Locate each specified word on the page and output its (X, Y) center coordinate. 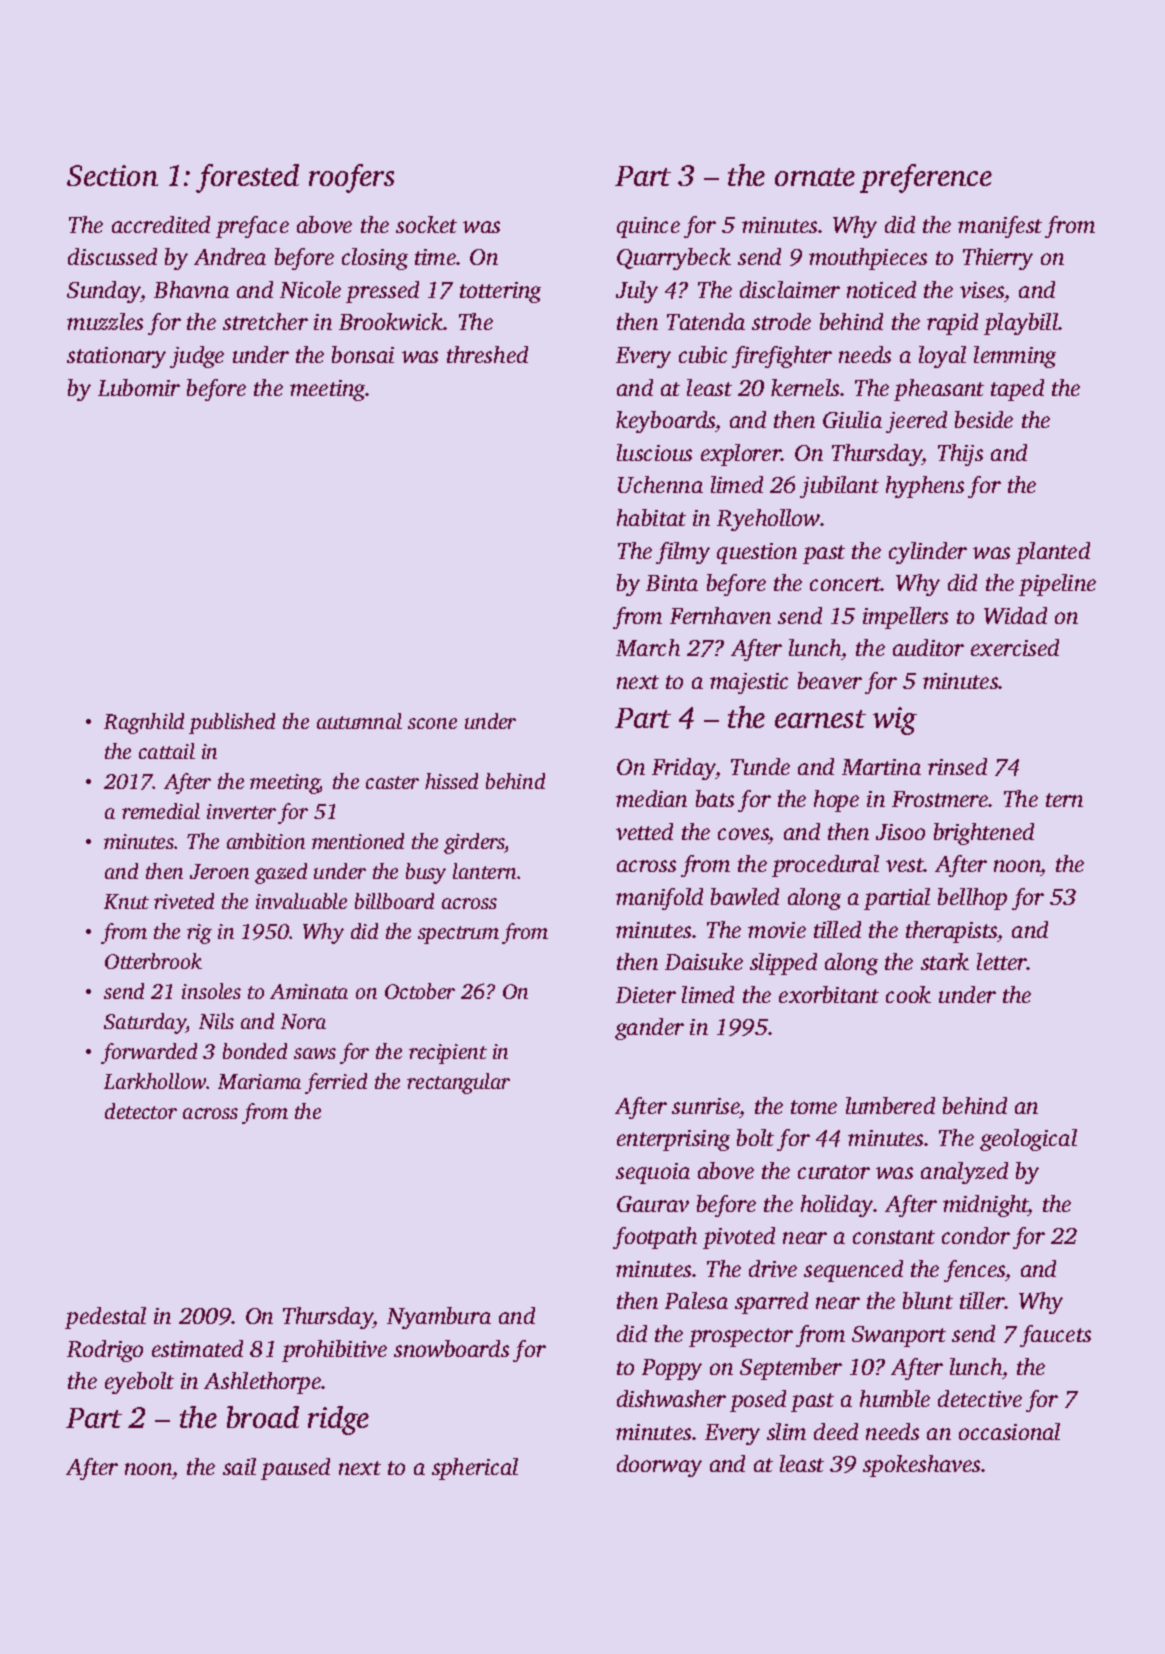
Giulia (852, 419)
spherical (475, 1469)
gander (649, 1029)
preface (252, 227)
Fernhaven (720, 615)
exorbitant (829, 994)
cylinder (928, 553)
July (637, 292)
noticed (881, 289)
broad (263, 1417)
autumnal (359, 721)
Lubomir (139, 387)
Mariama (259, 1081)
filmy (683, 553)
